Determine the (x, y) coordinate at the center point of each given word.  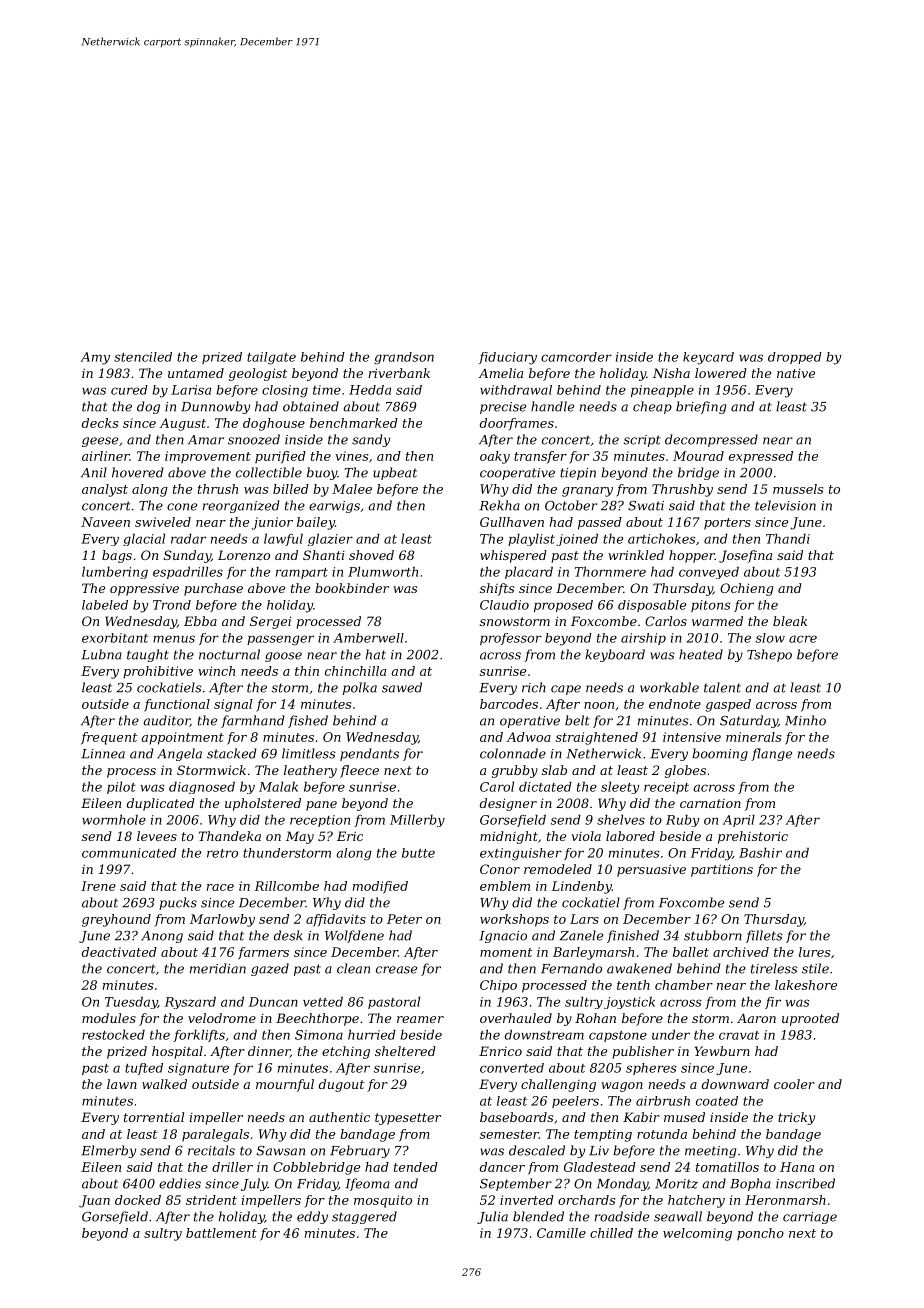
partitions (722, 870)
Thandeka (229, 836)
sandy (371, 440)
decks (100, 423)
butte (418, 853)
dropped (795, 358)
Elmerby (108, 1151)
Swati (646, 506)
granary (587, 492)
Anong (162, 937)
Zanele (581, 935)
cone (182, 507)
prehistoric (753, 837)
